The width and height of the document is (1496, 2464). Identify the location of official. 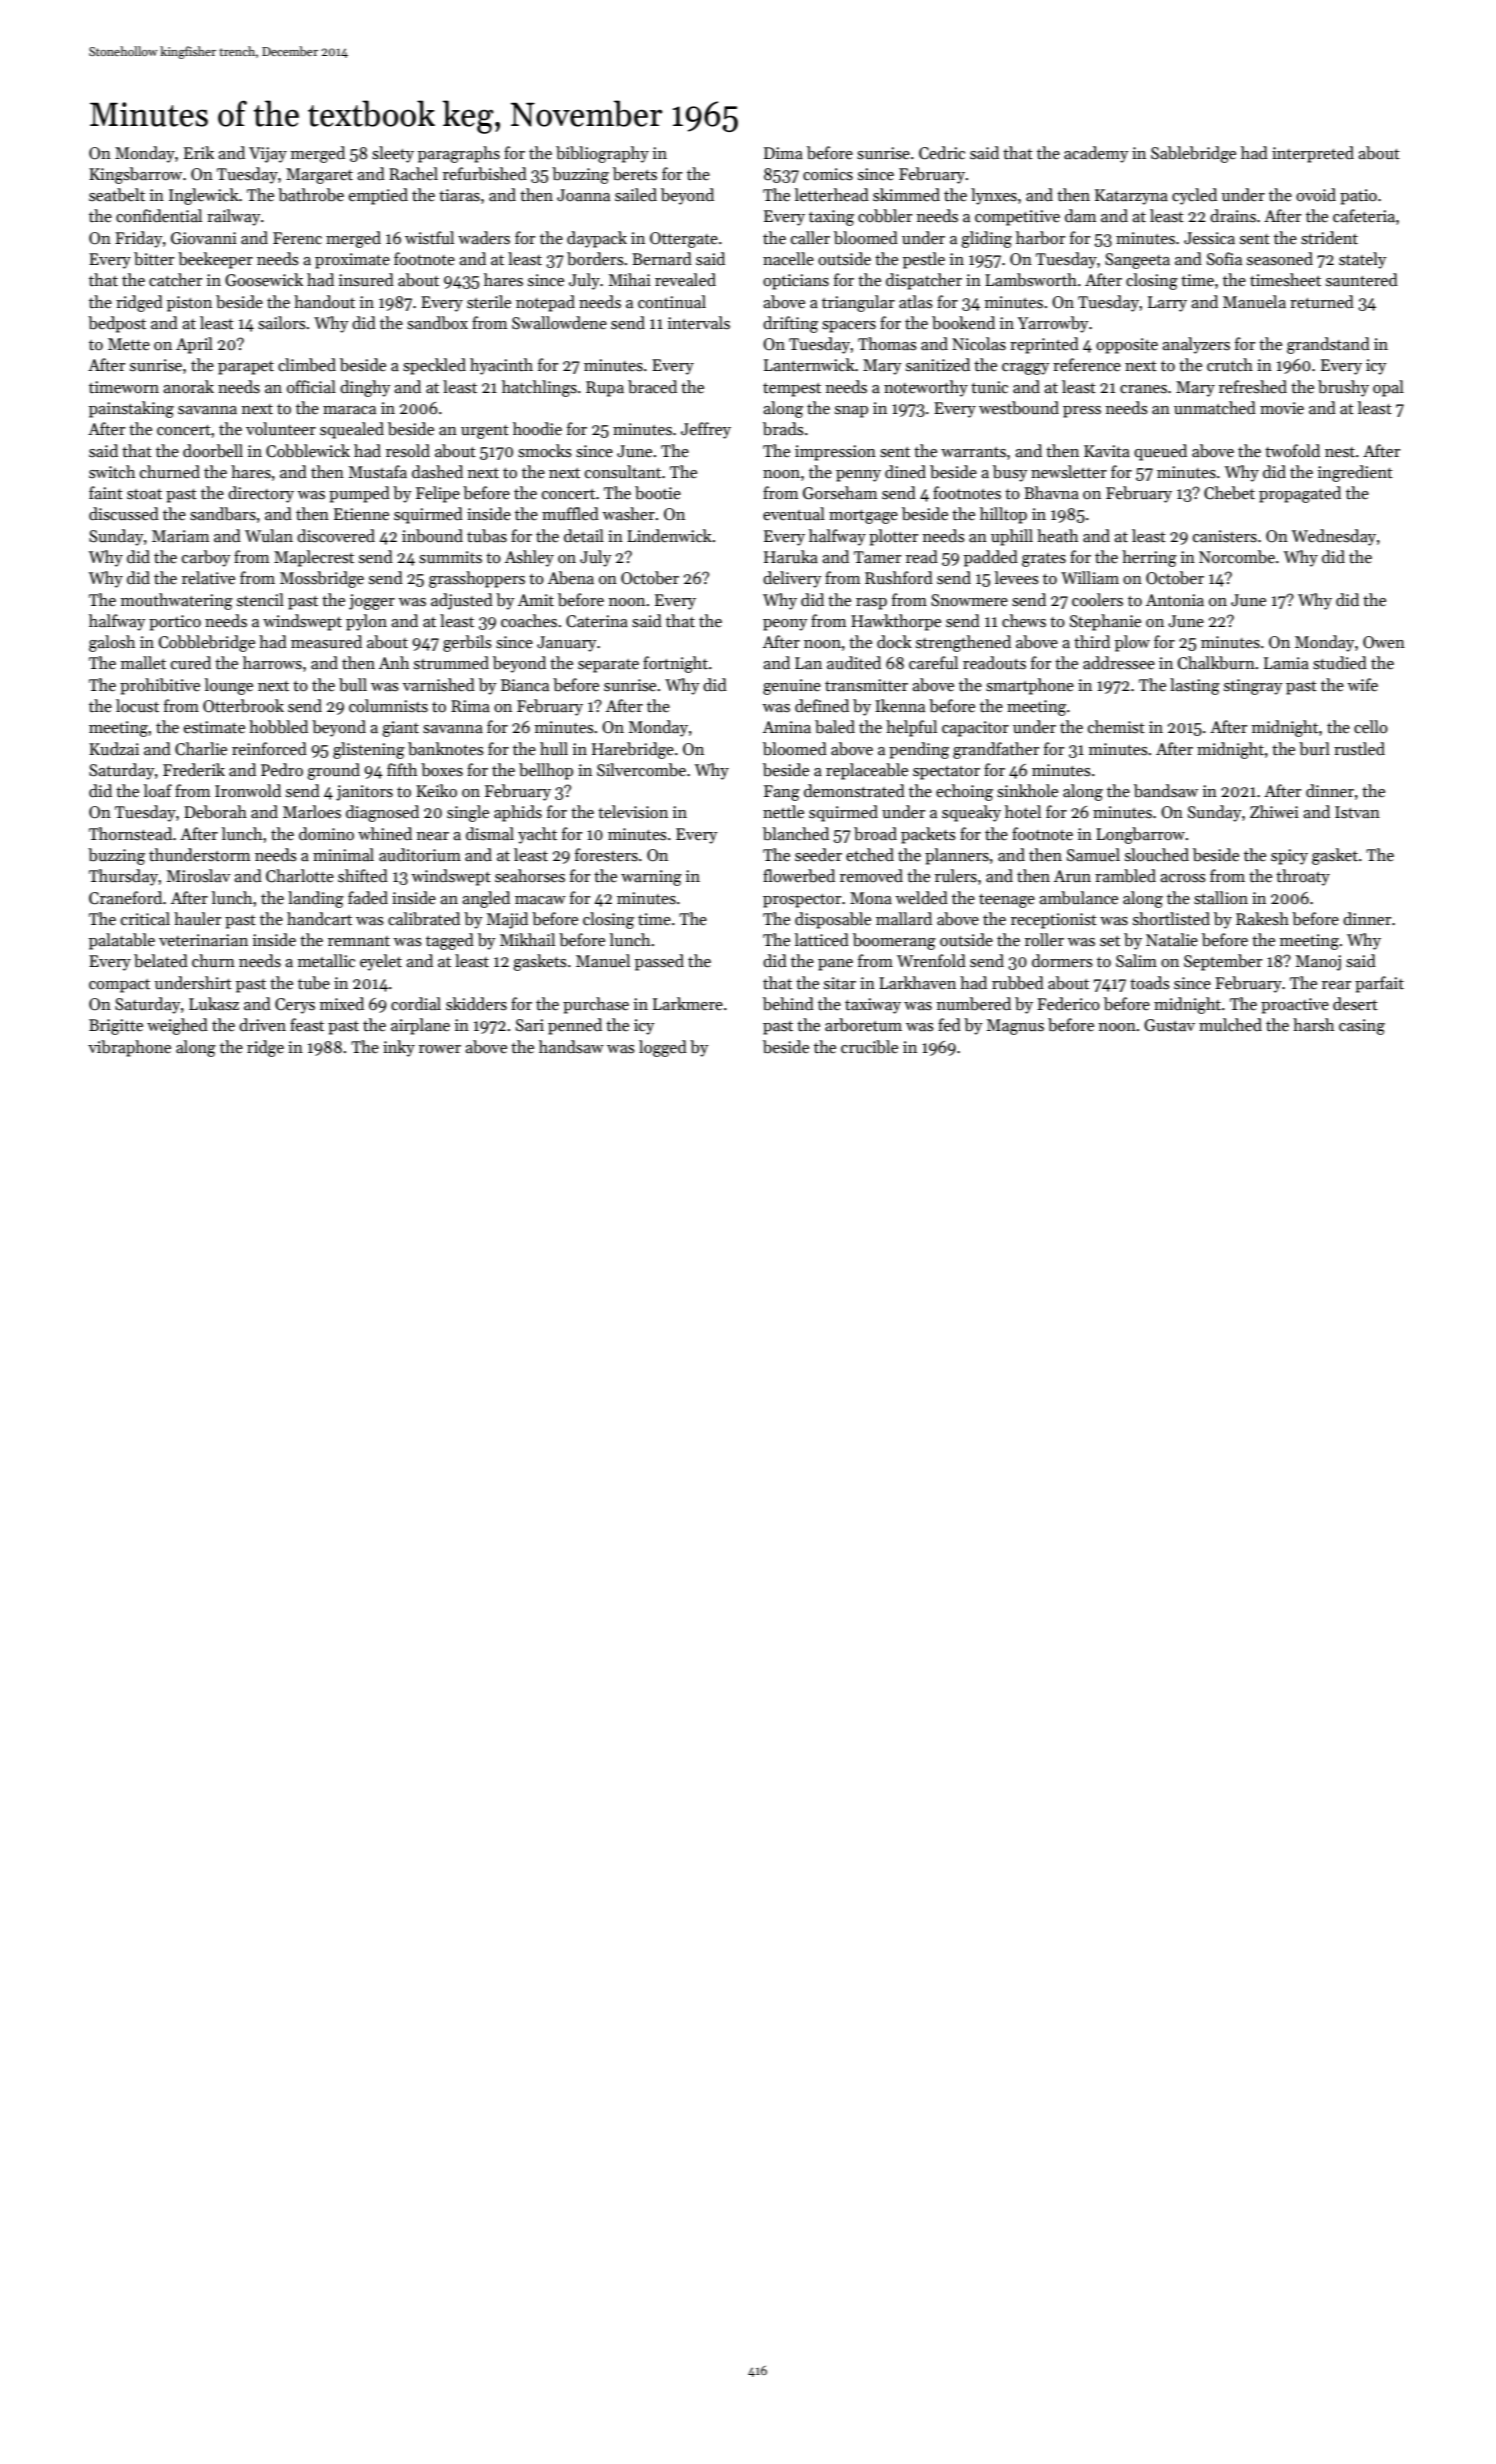
(311, 387).
